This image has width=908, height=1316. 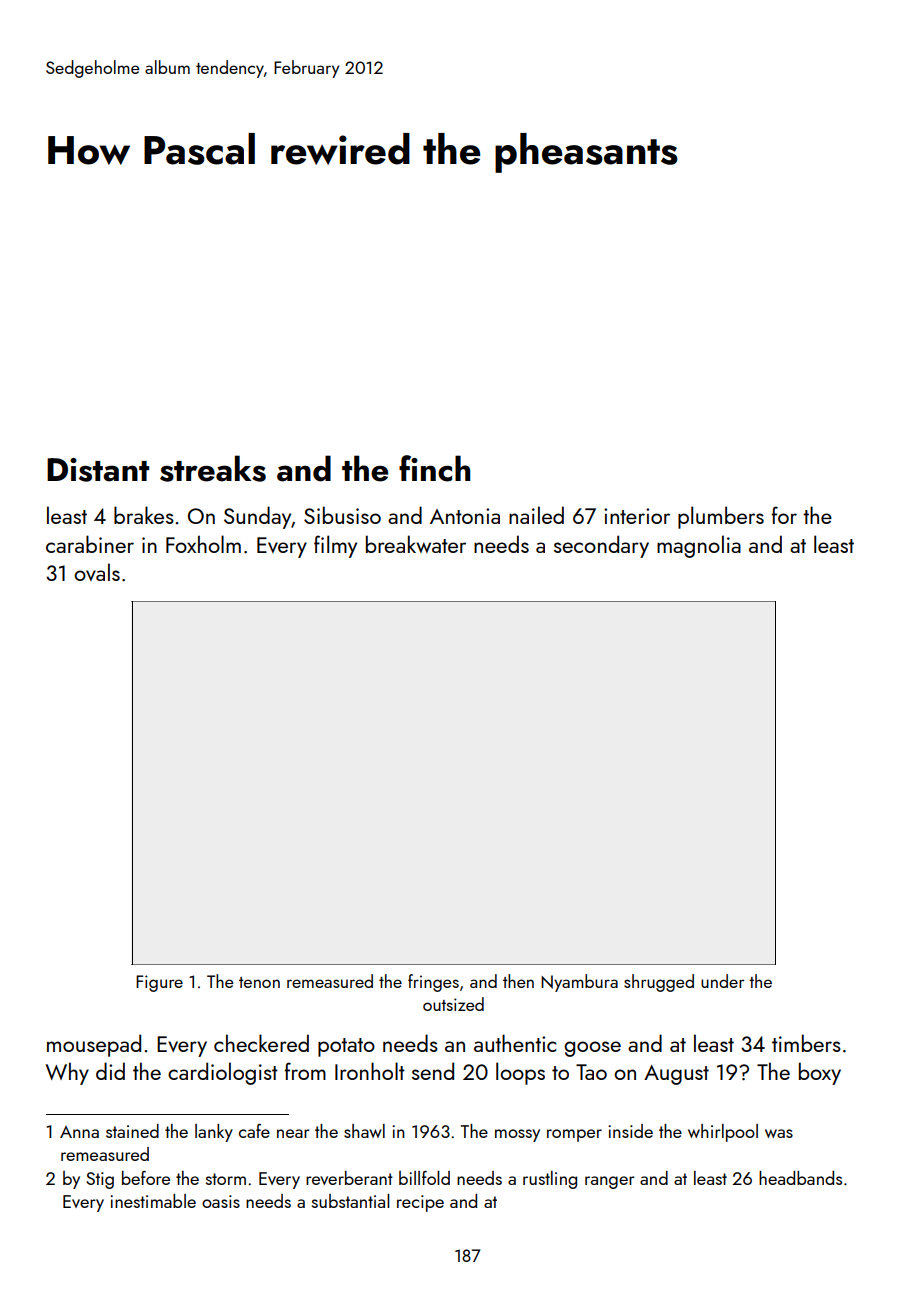 I want to click on ovals, so click(x=97, y=572).
